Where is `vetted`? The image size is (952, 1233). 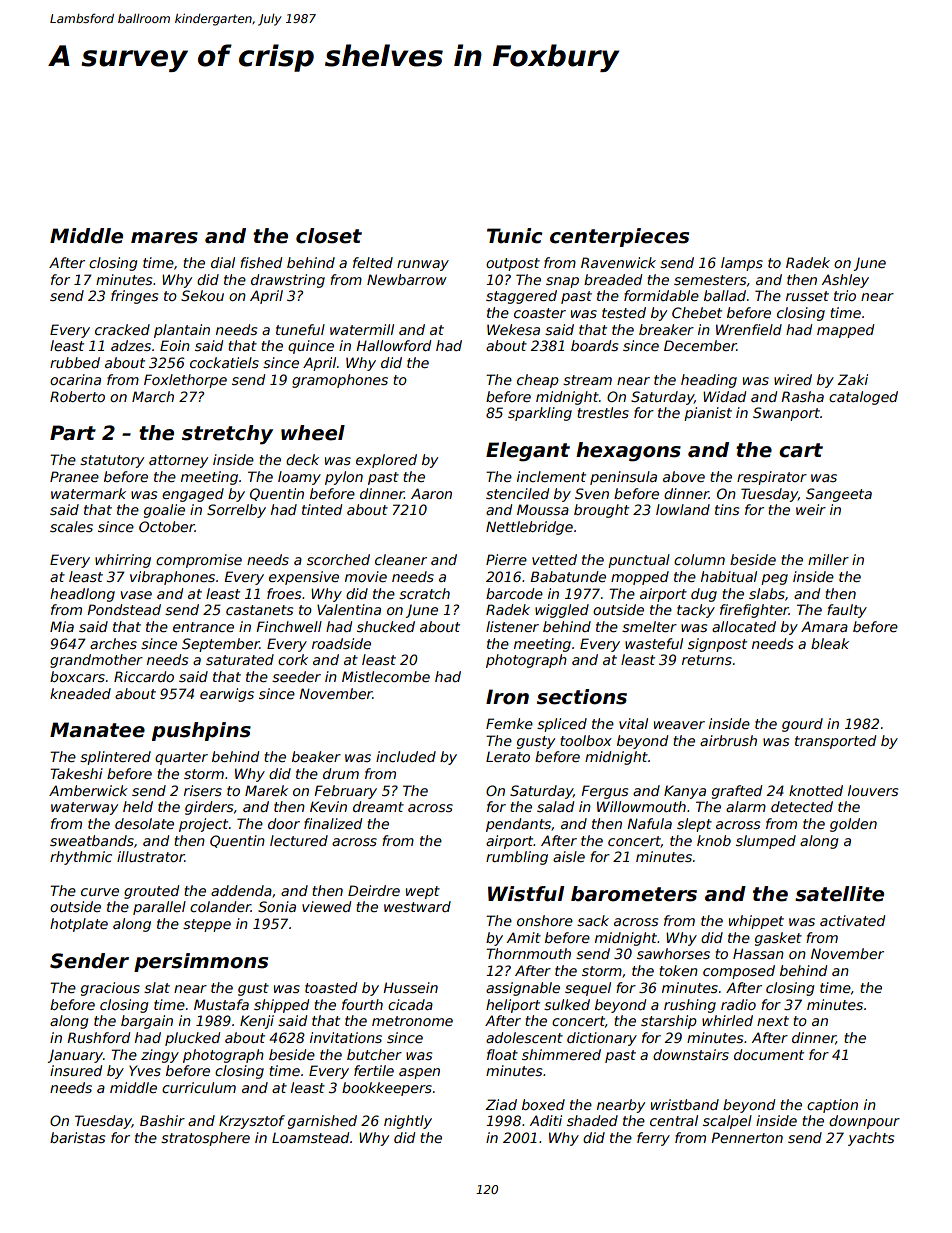
vetted is located at coordinates (554, 559).
